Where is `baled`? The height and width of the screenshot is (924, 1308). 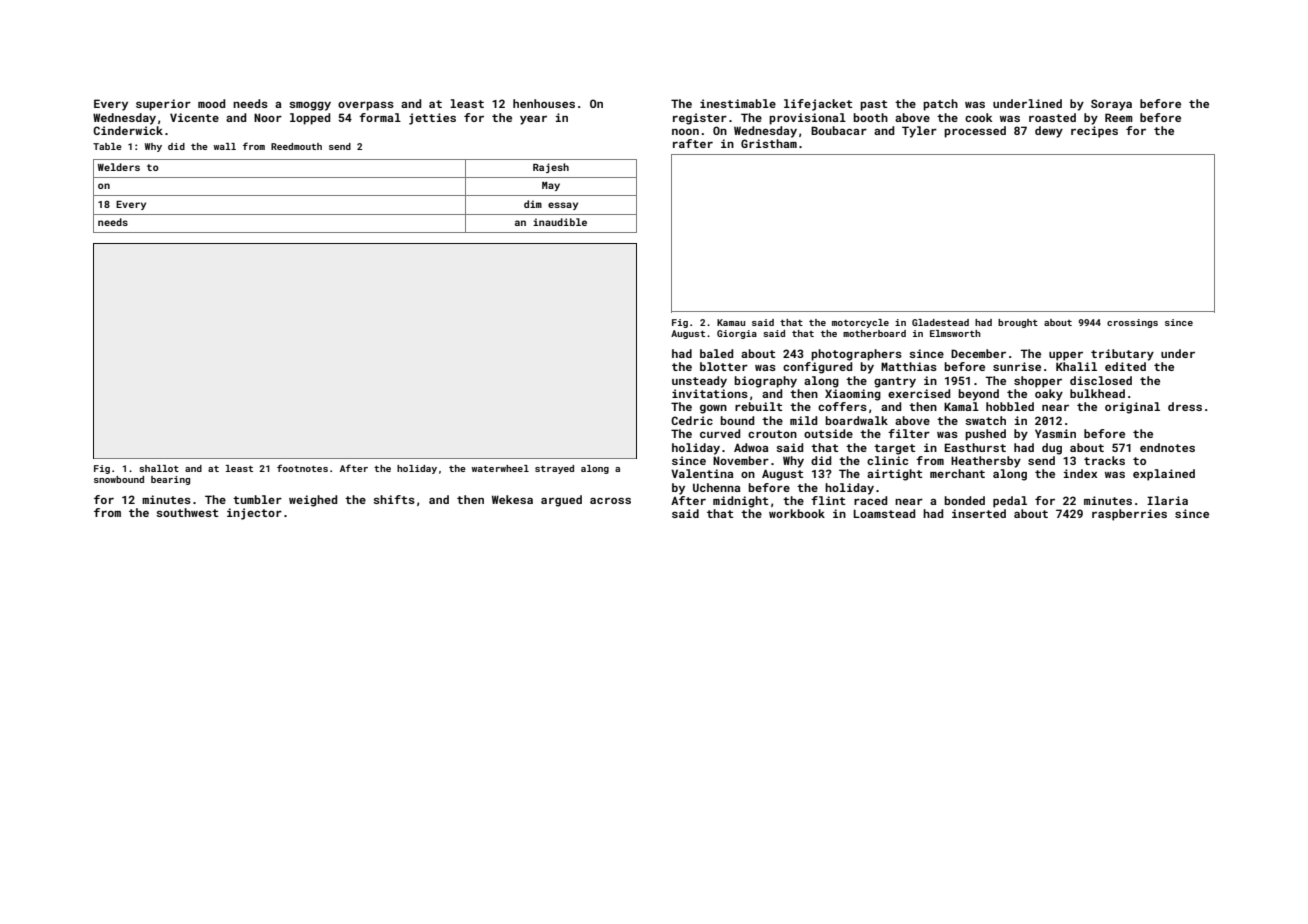
baled is located at coordinates (716, 353).
